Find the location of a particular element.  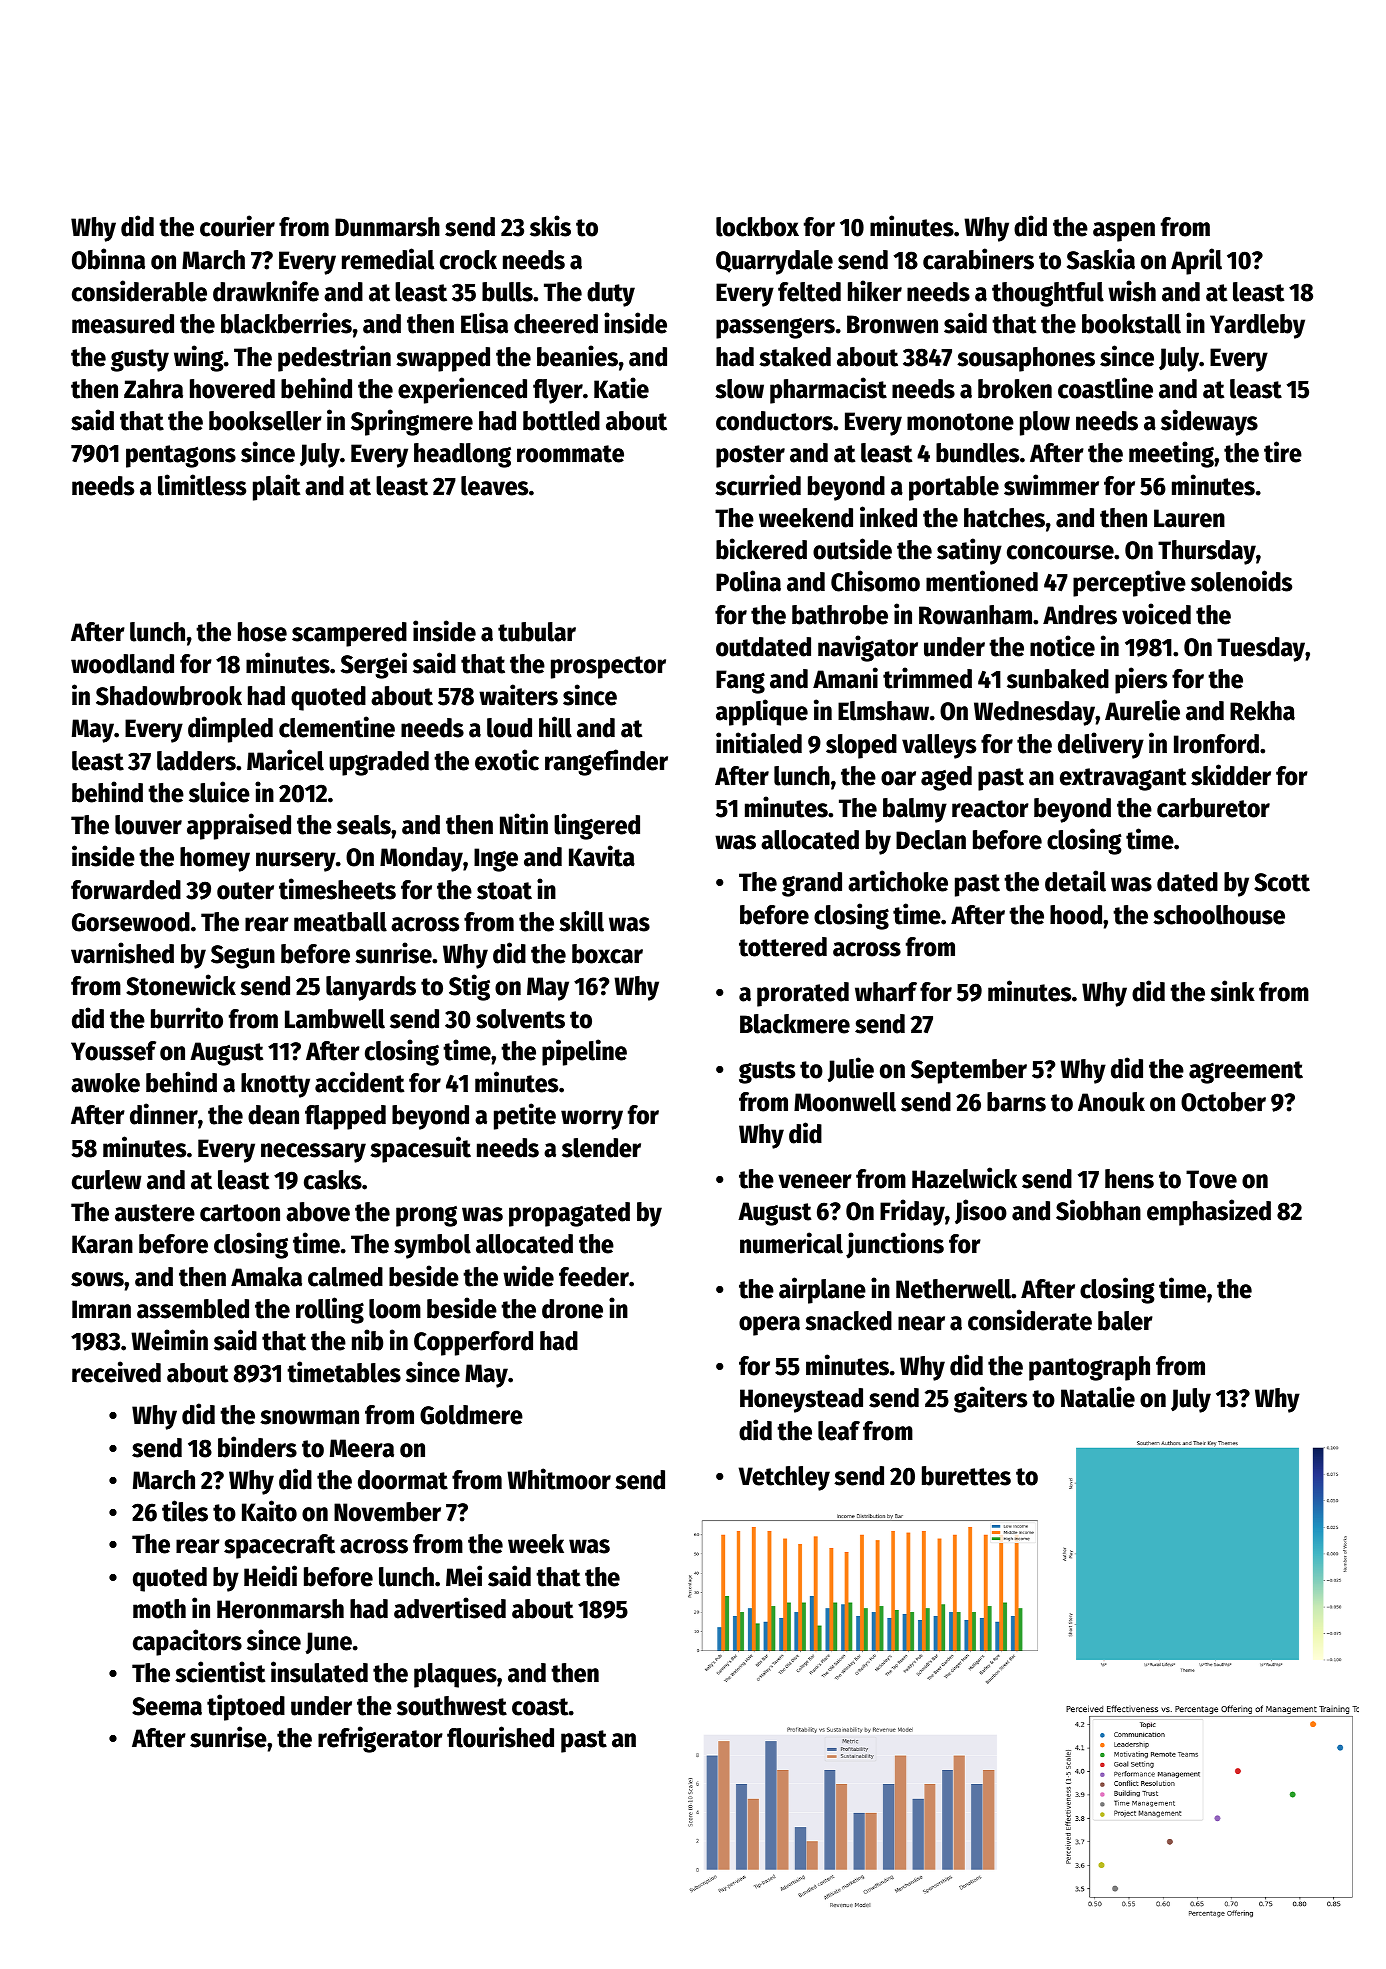

courier is located at coordinates (237, 226).
